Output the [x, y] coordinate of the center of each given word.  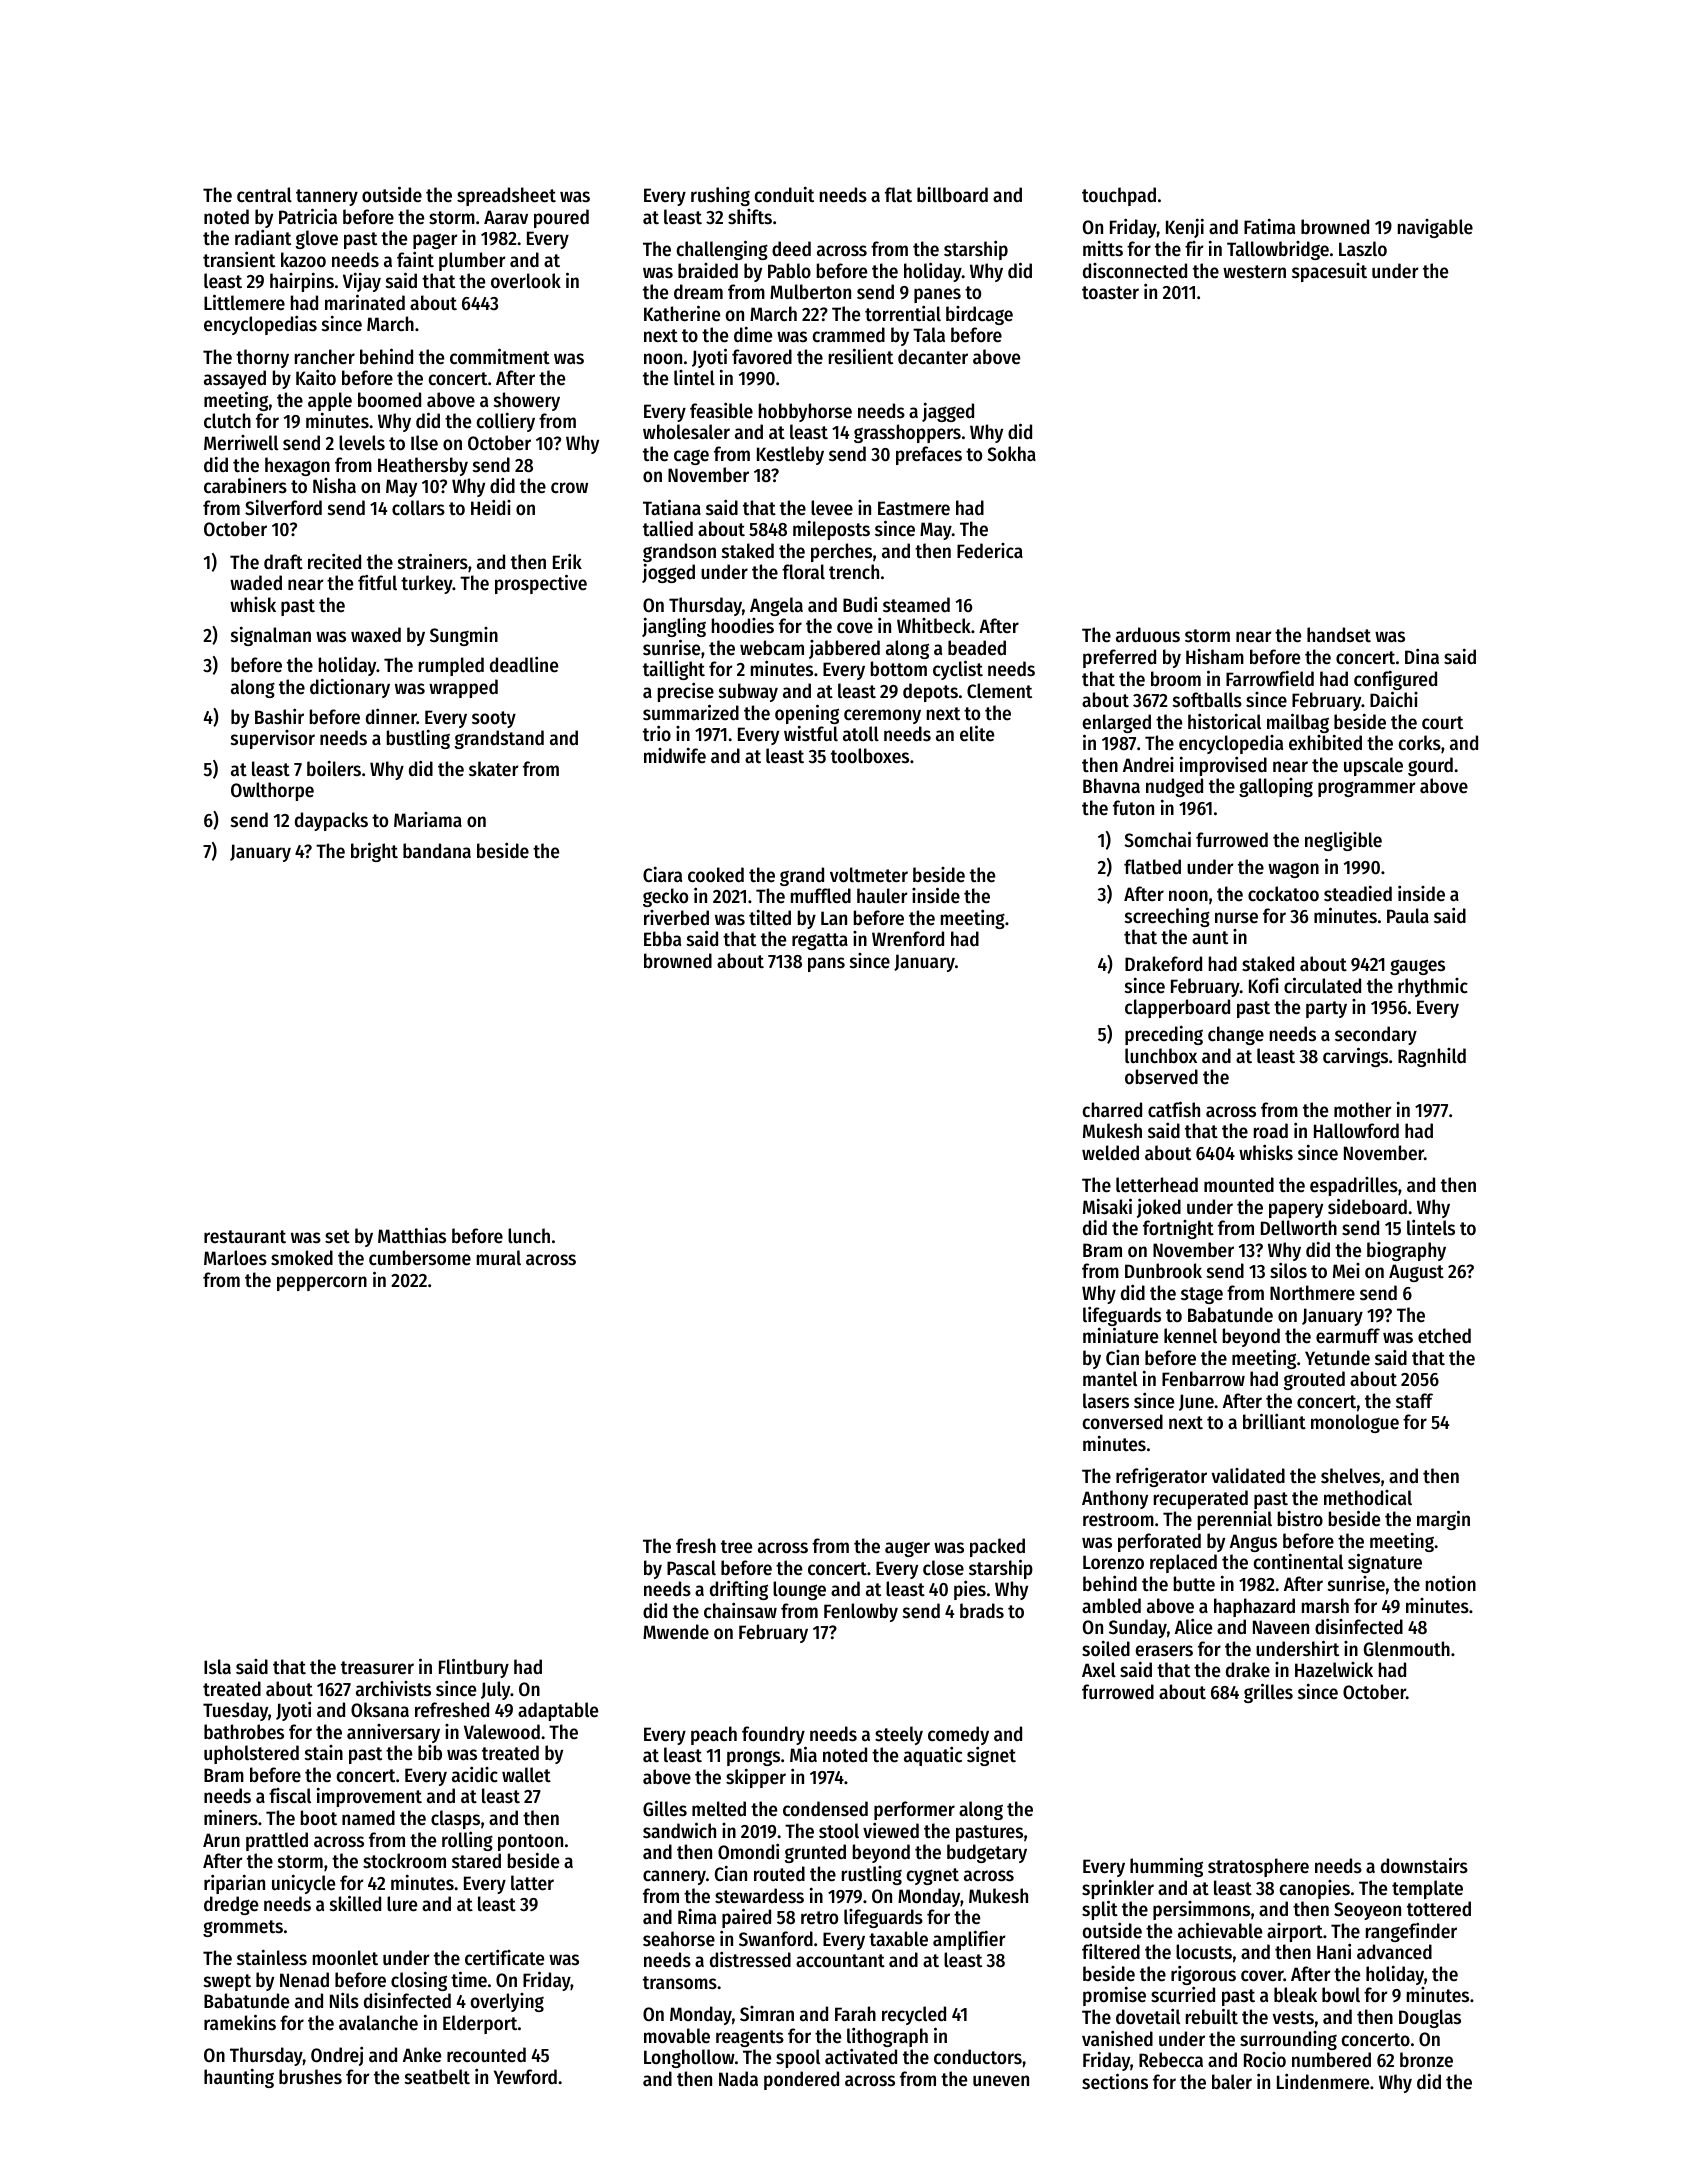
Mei [1346, 1270]
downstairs [1424, 1865]
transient [239, 259]
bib [430, 1752]
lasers [1106, 1401]
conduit [784, 195]
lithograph [887, 2037]
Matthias [412, 1235]
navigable [1435, 228]
